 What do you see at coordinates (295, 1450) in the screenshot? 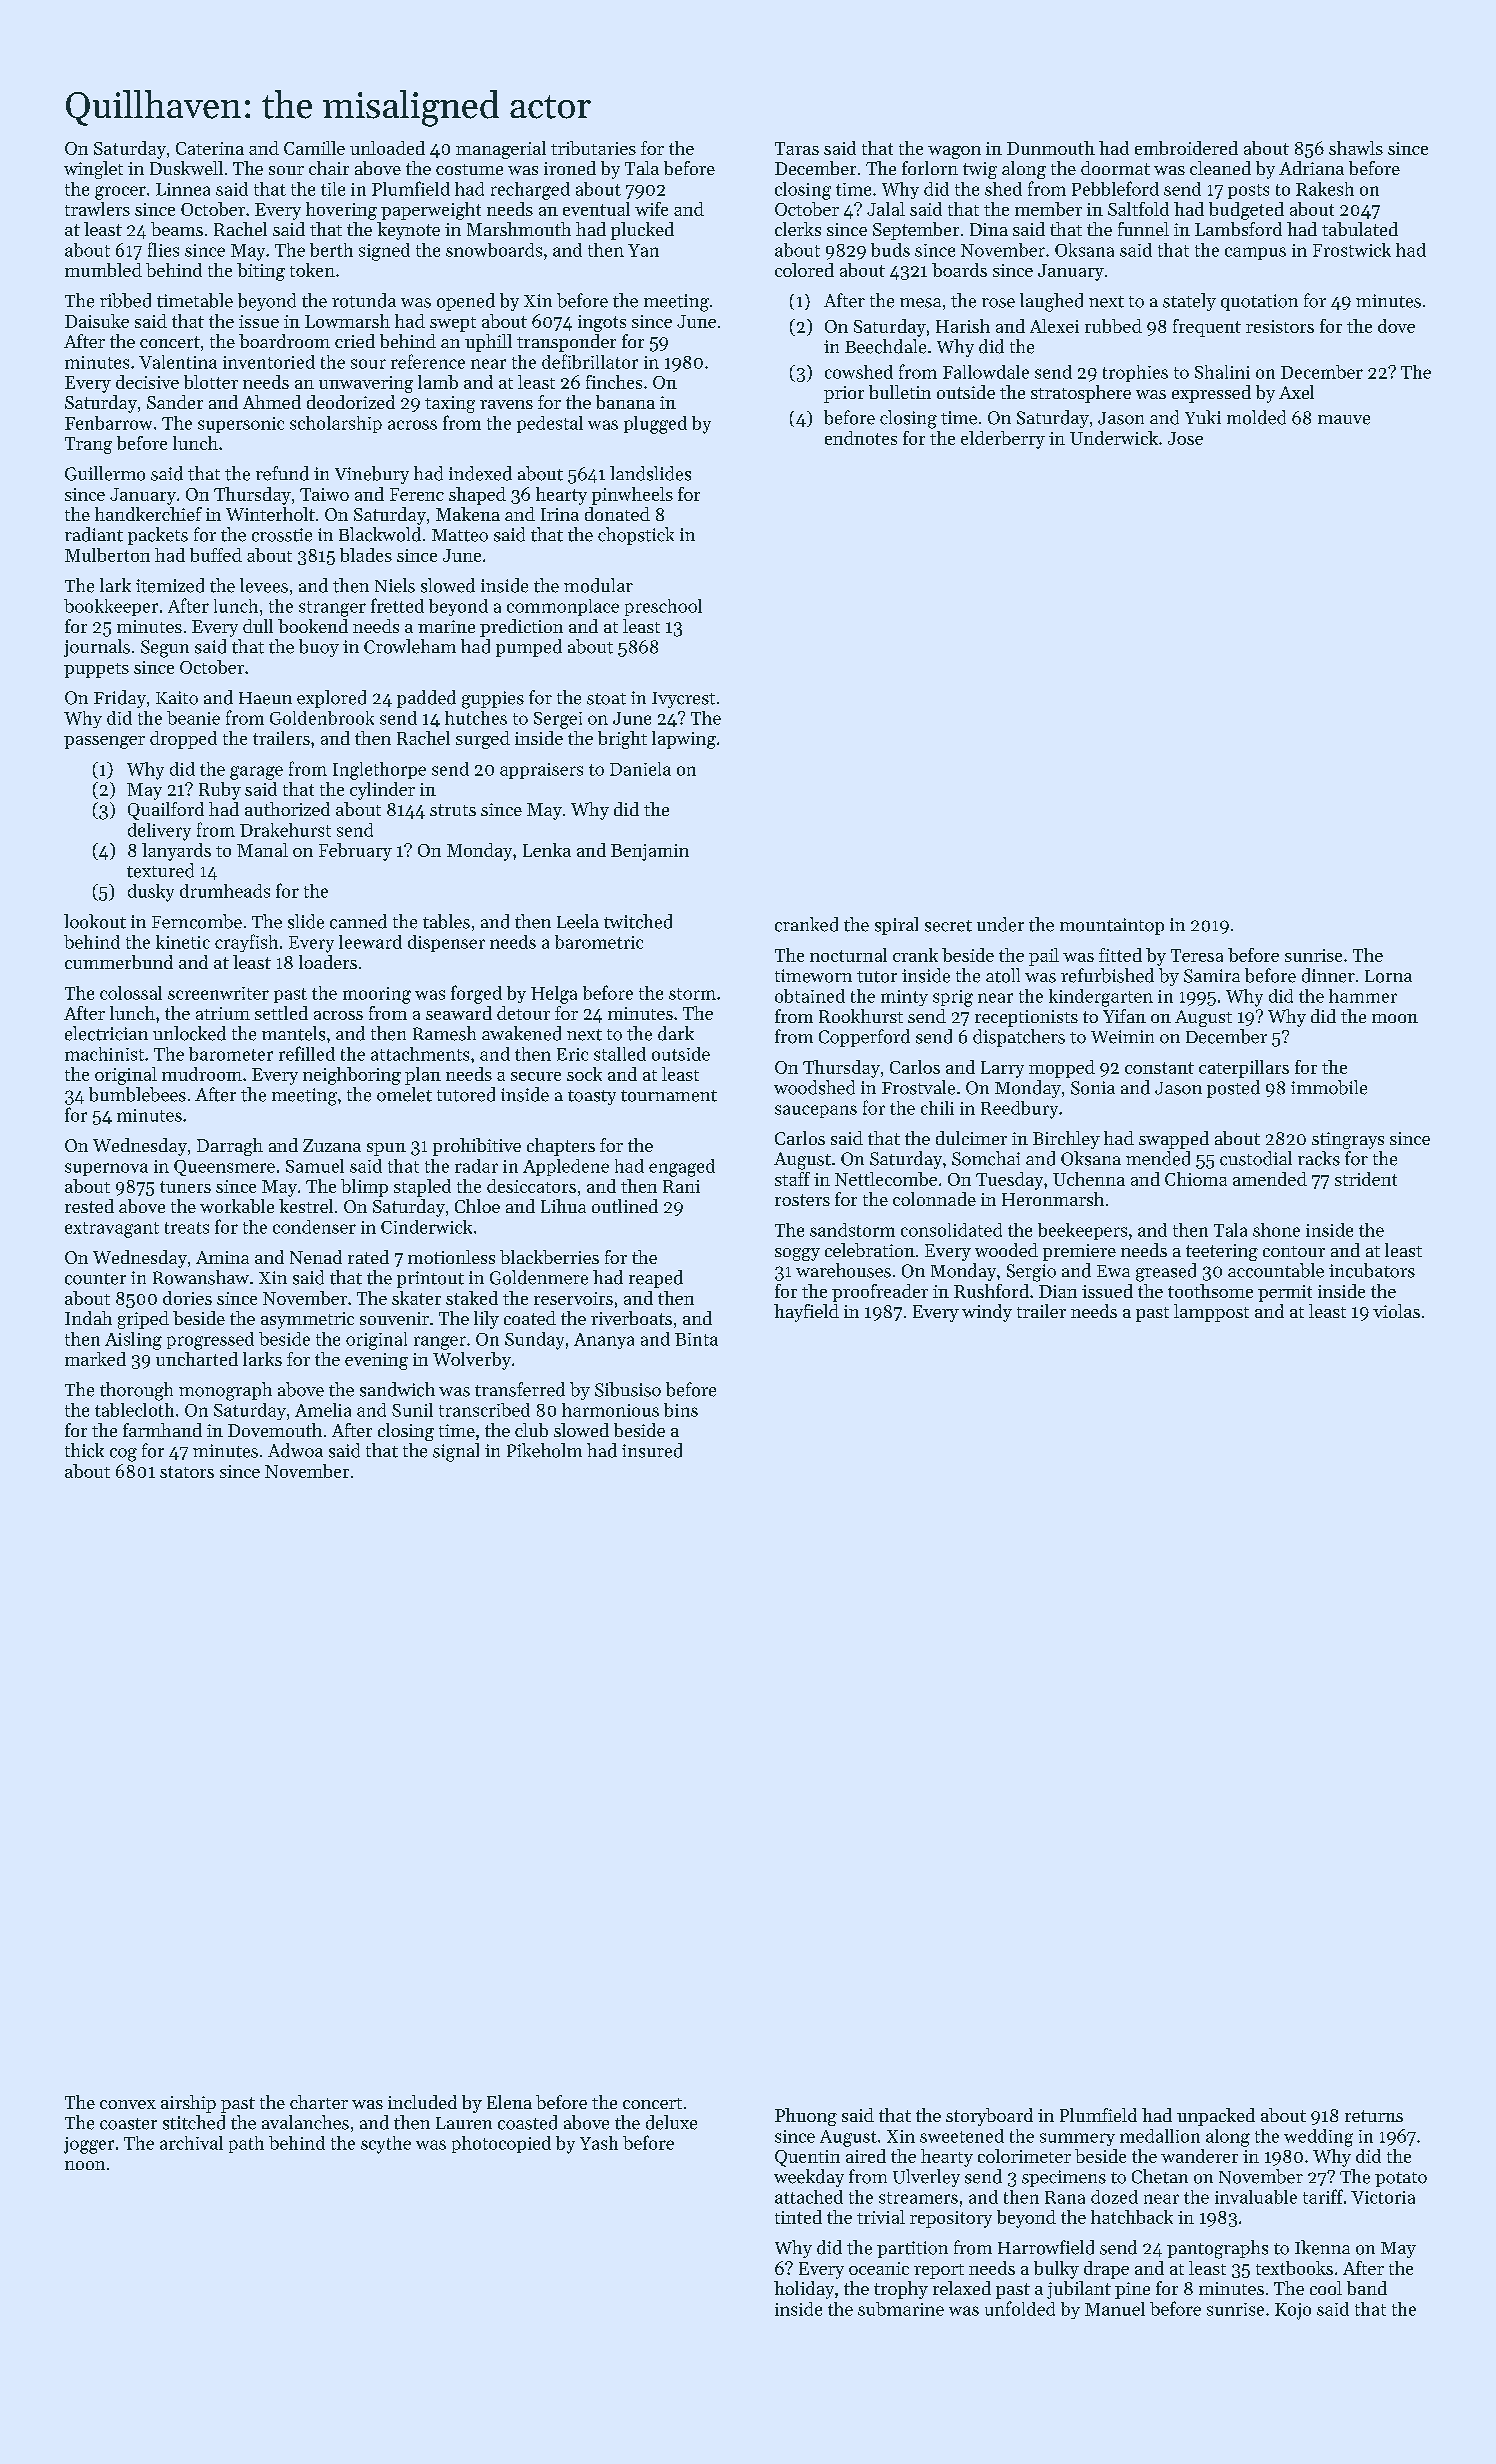
I see `Adwoa` at bounding box center [295, 1450].
